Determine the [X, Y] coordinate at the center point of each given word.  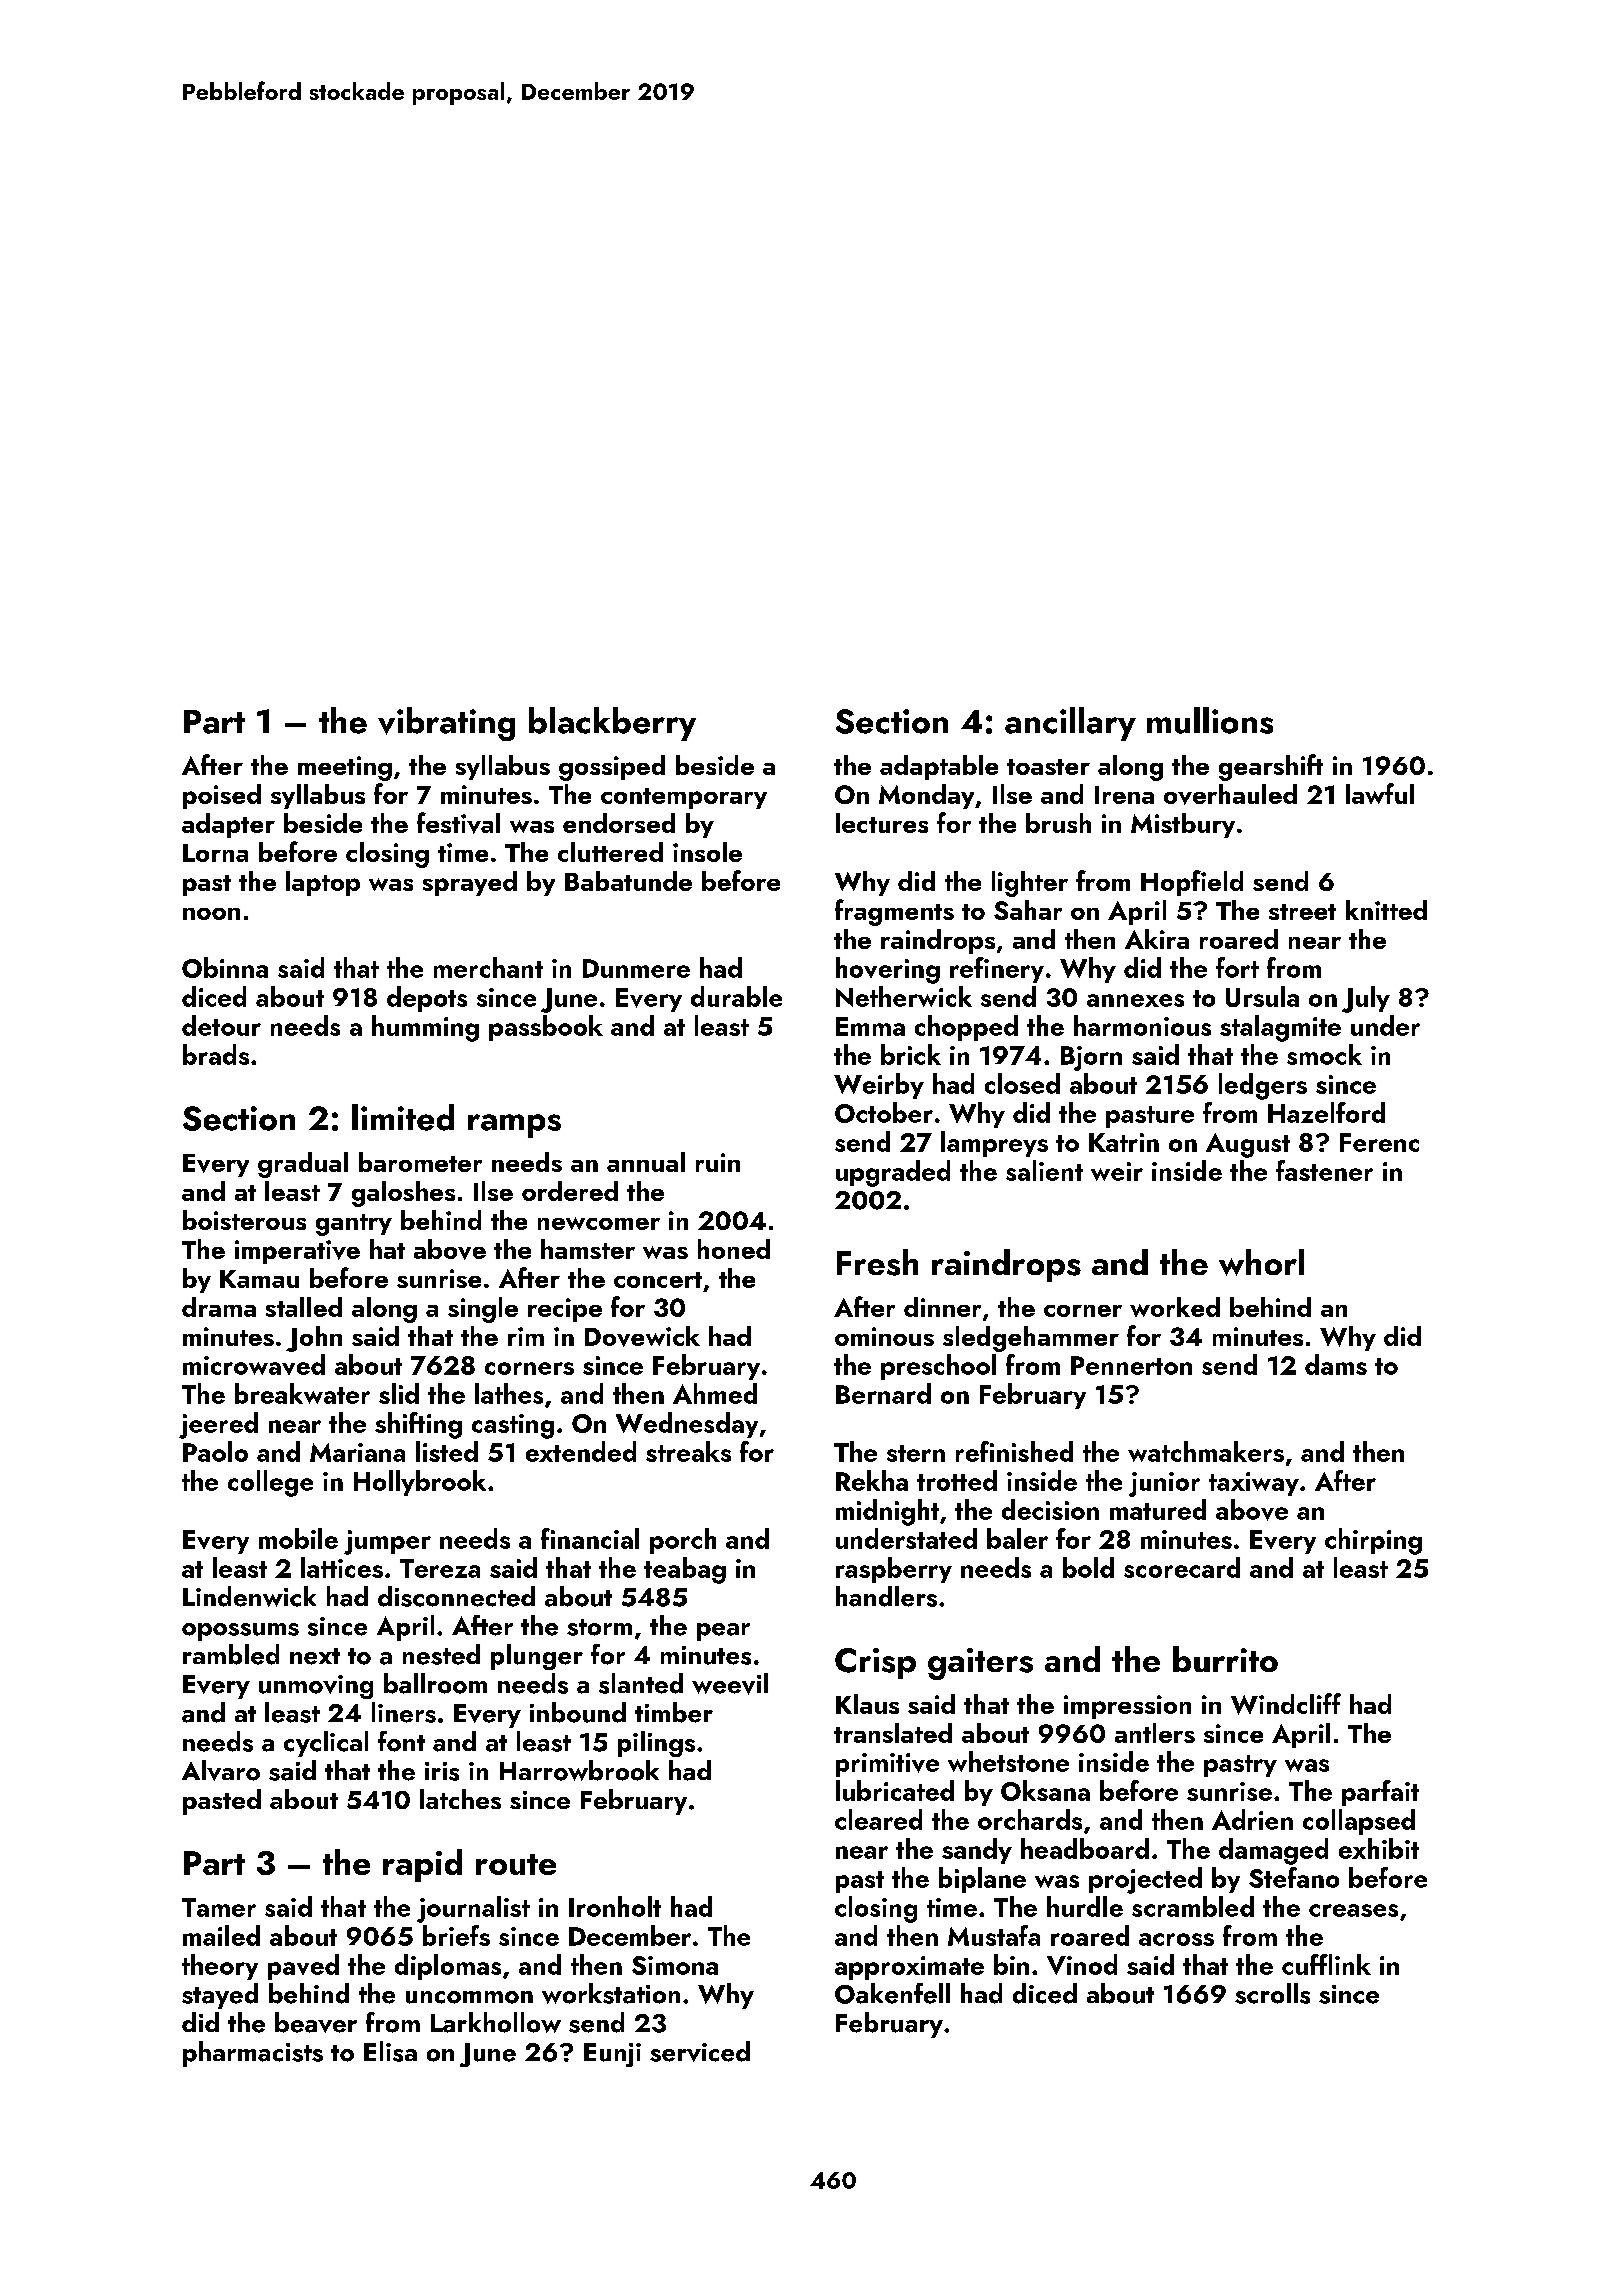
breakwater [302, 1393]
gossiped [612, 768]
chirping [1373, 1541]
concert [658, 1280]
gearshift [1271, 767]
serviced [700, 2051]
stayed [220, 1996]
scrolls [1272, 1993]
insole [707, 852]
